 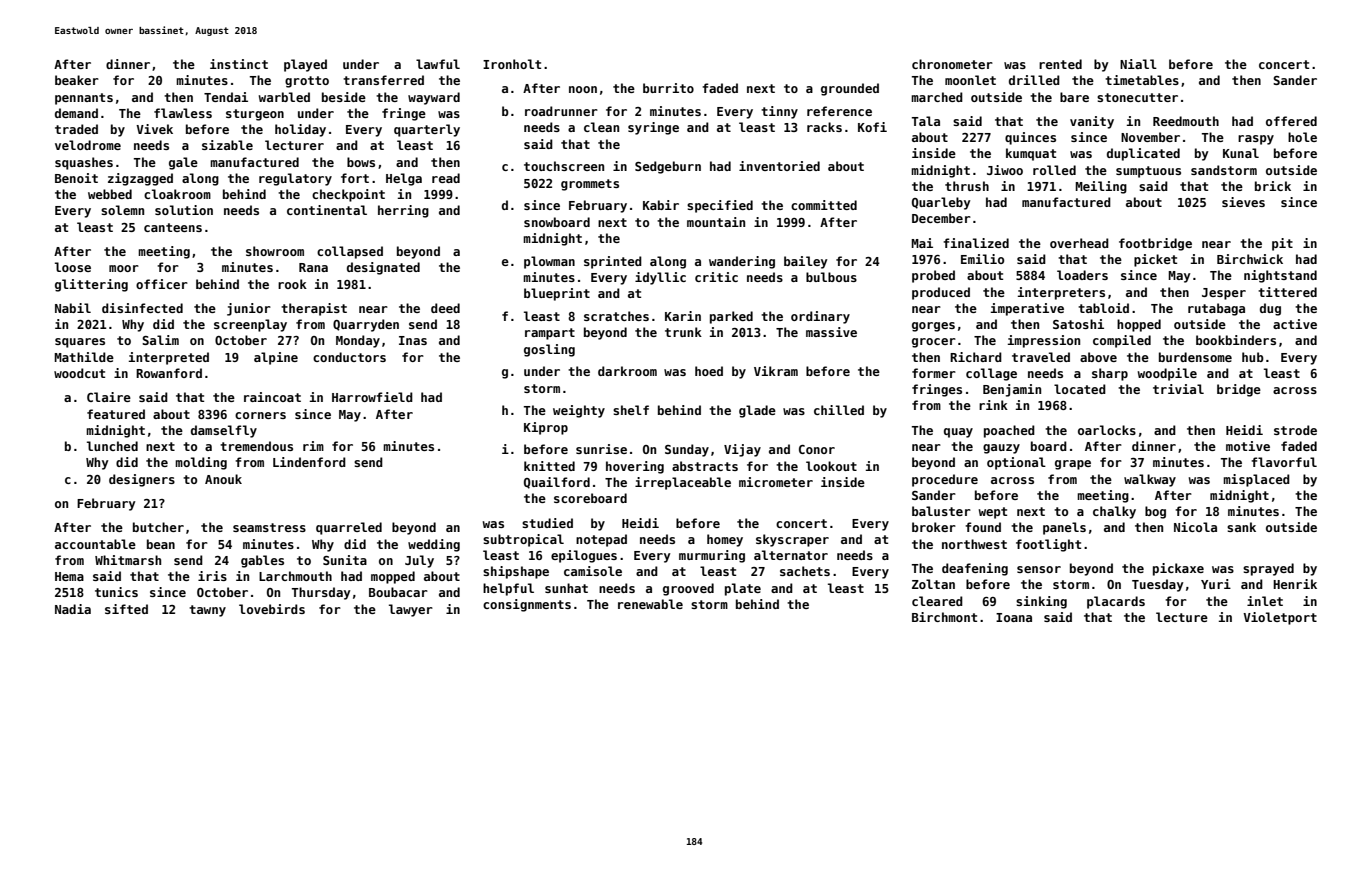 What do you see at coordinates (683, 332) in the screenshot?
I see `trunk` at bounding box center [683, 332].
